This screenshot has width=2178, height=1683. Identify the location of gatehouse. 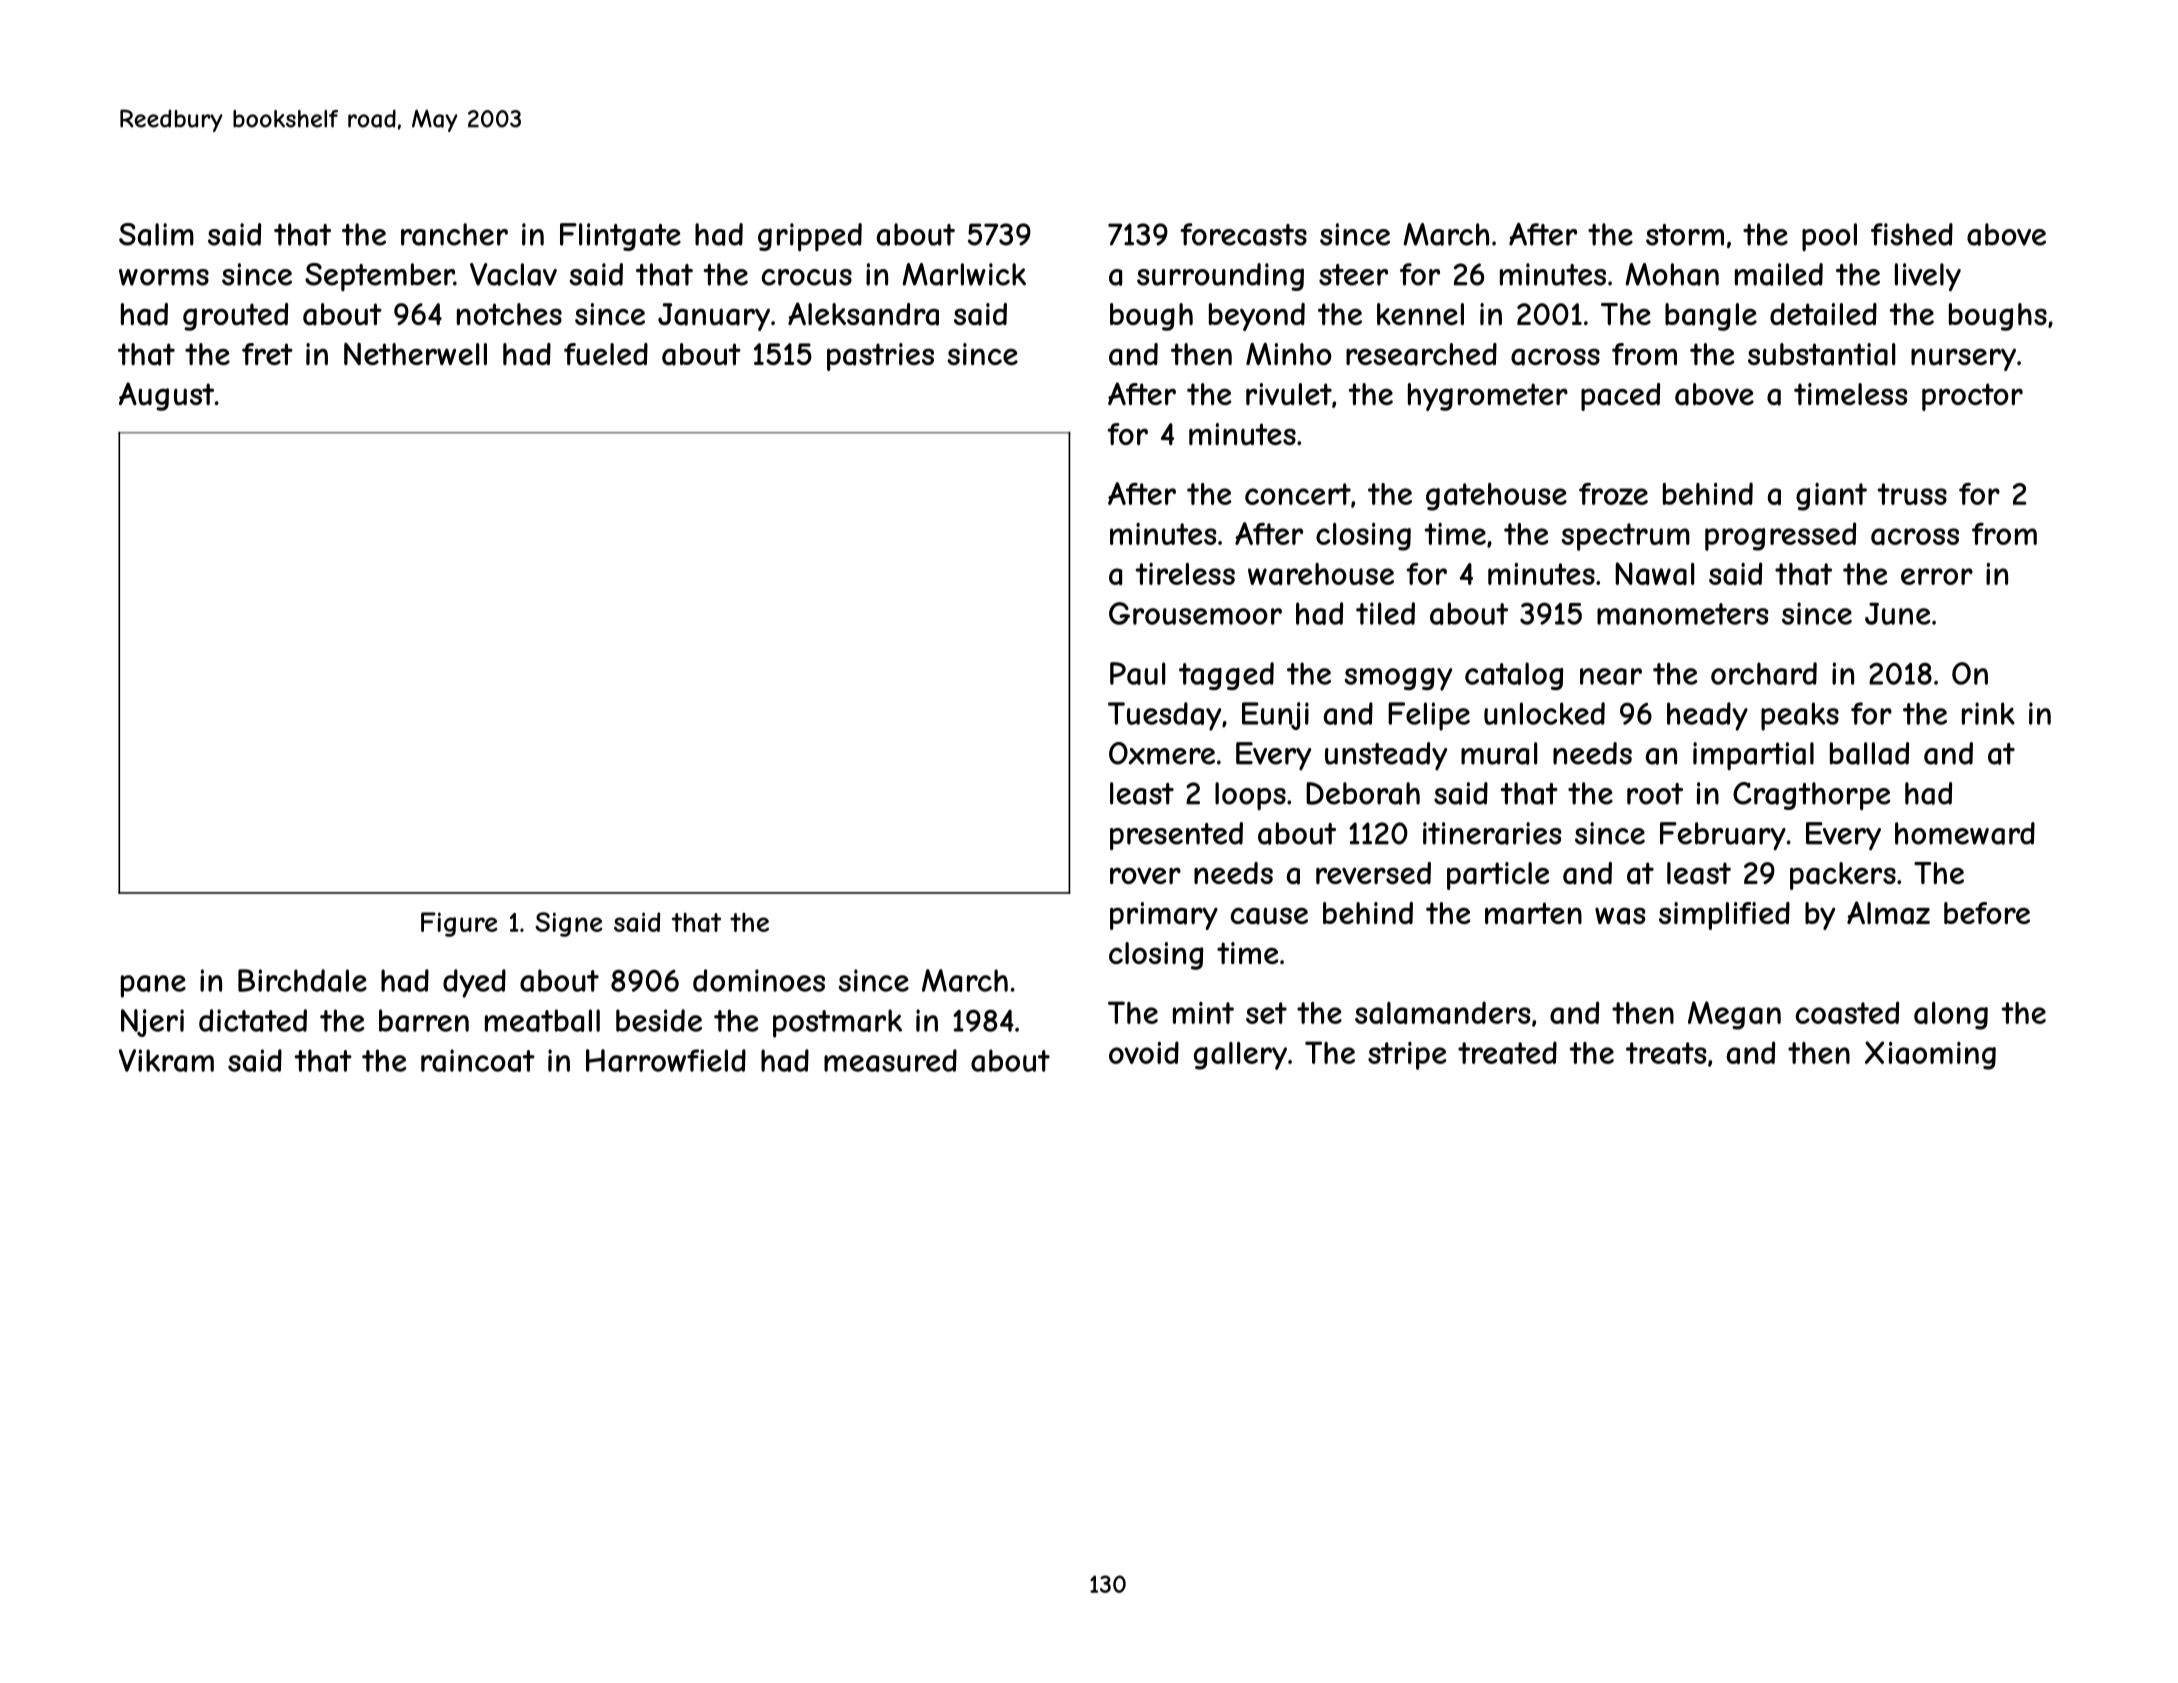
(1496, 497).
